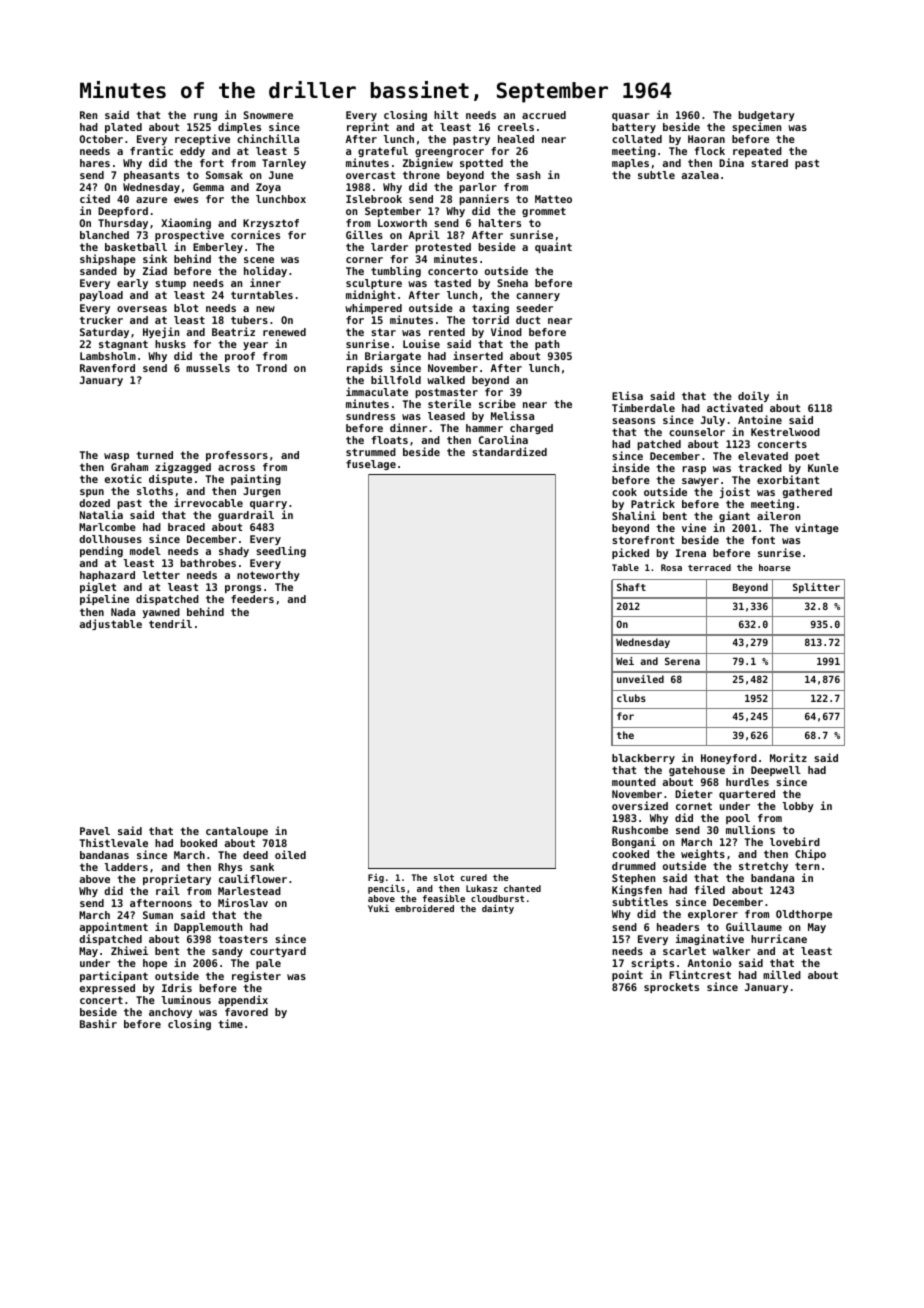  I want to click on sprockets, so click(671, 988).
